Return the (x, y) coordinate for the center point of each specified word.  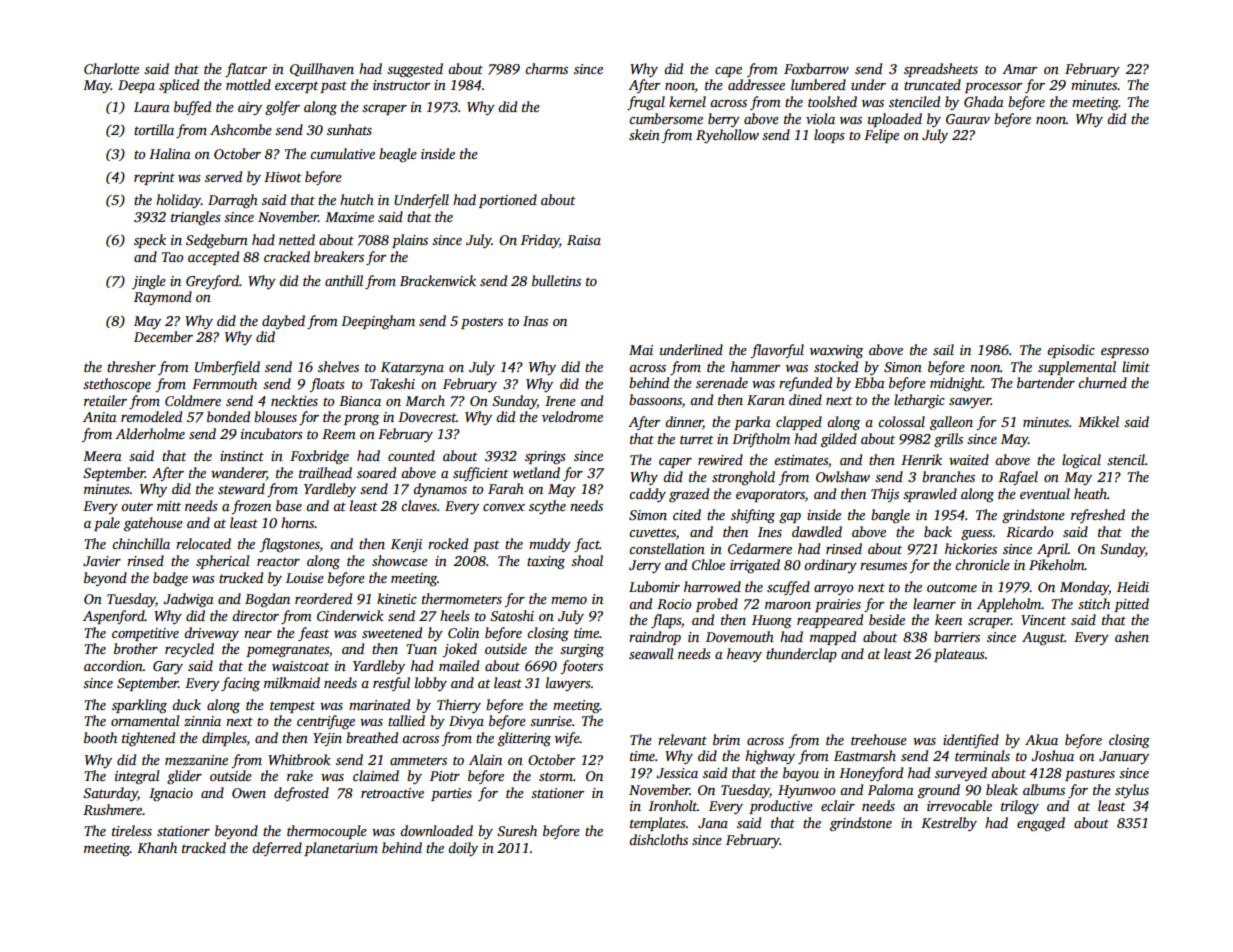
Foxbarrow (816, 68)
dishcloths (658, 839)
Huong (772, 621)
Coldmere (193, 400)
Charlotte (111, 68)
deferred (277, 849)
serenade (722, 382)
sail (943, 349)
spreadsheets (941, 70)
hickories (971, 548)
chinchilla (141, 543)
